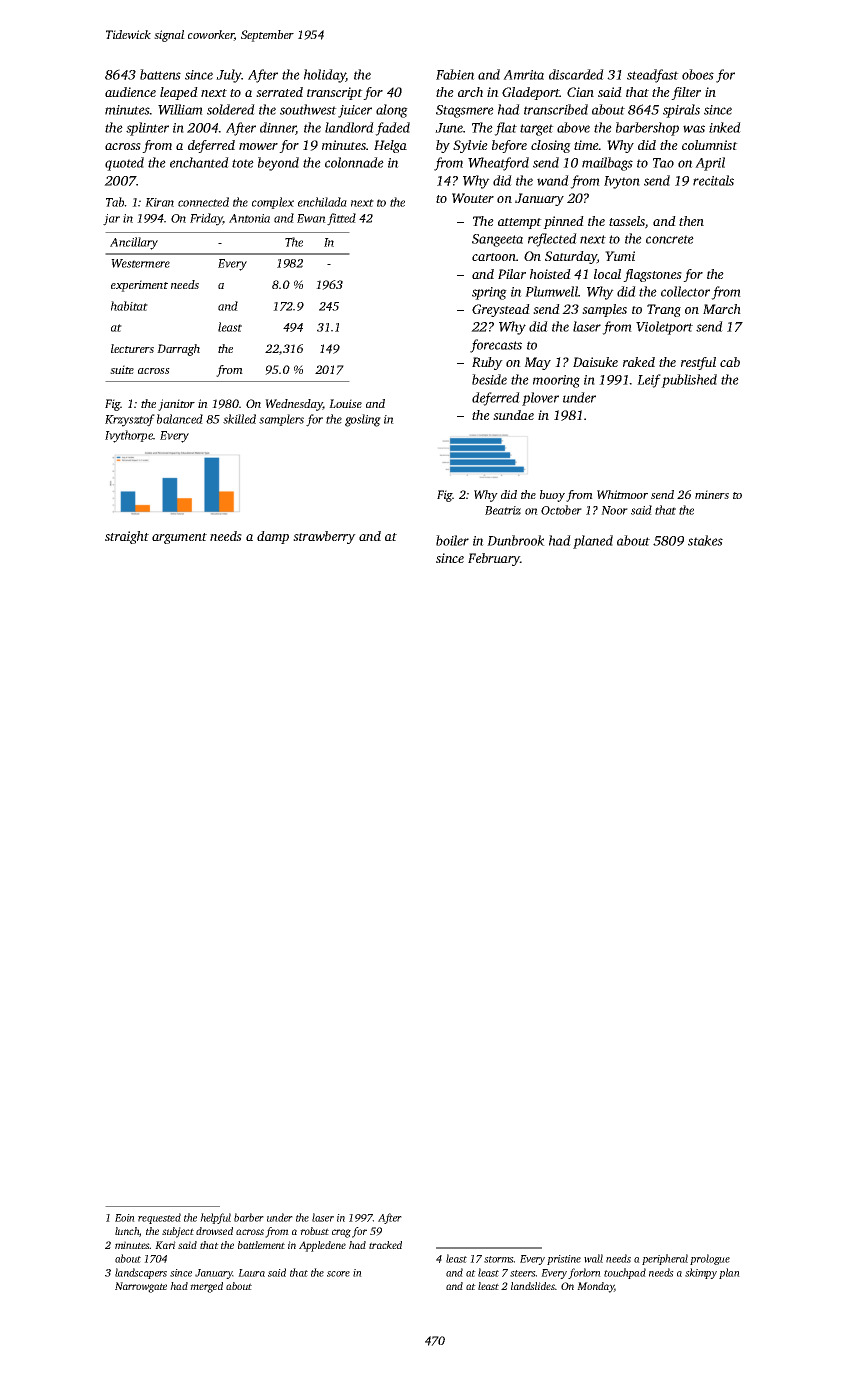  I want to click on balanced, so click(180, 419).
